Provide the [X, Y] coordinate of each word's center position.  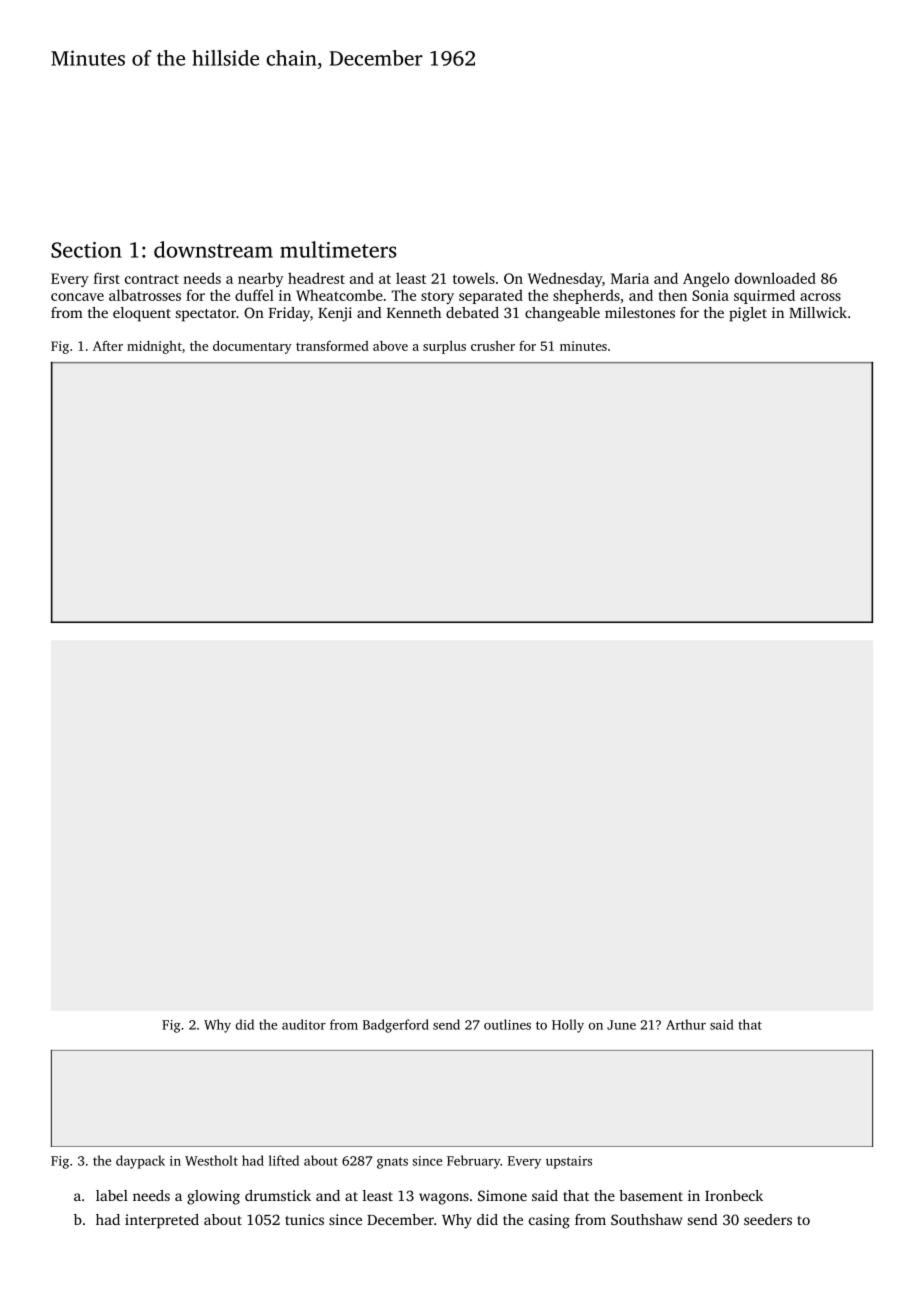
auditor [304, 1024]
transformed [332, 346]
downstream [213, 249]
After [108, 346]
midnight [154, 347]
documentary [252, 347]
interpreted [162, 1221]
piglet [748, 314]
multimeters [338, 249]
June [621, 1025]
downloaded [775, 278]
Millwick [818, 312]
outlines [507, 1024]
